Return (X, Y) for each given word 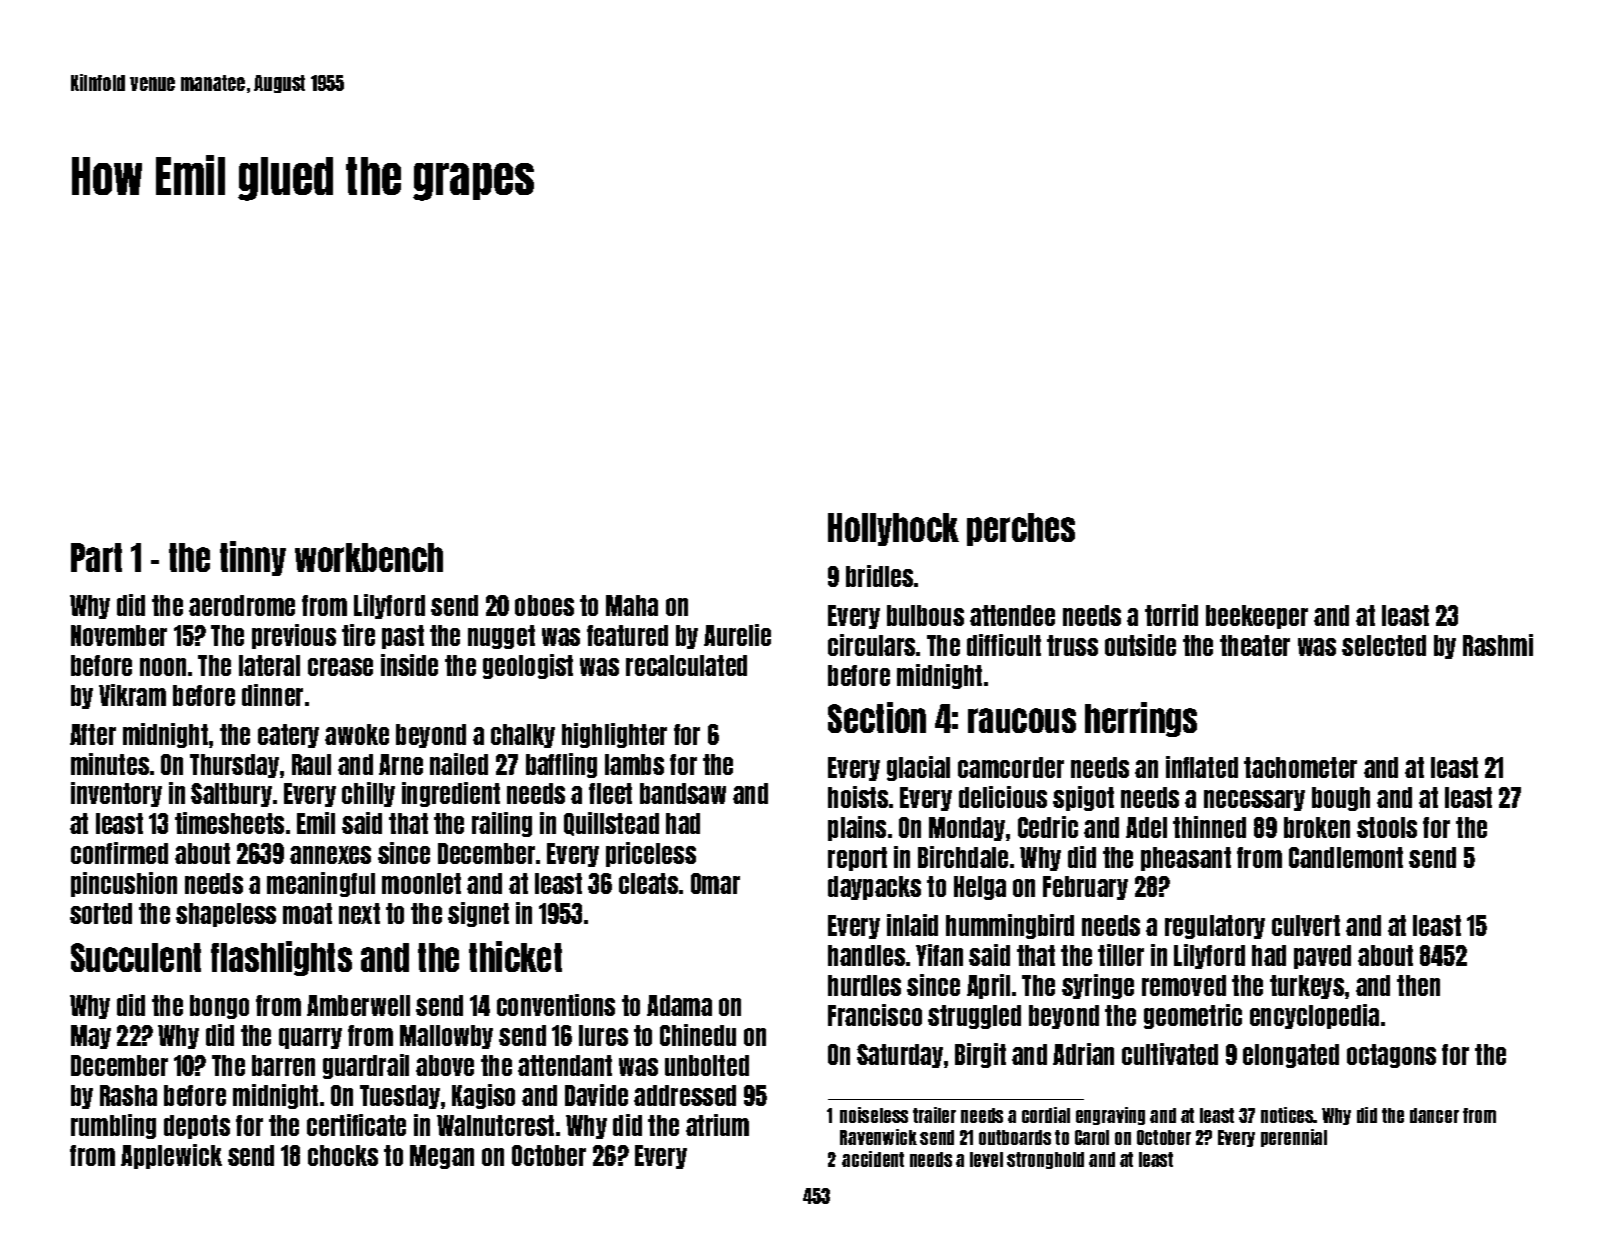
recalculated (686, 665)
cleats (648, 883)
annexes (330, 855)
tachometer (1300, 767)
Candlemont (1346, 857)
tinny (253, 558)
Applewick (171, 1156)
